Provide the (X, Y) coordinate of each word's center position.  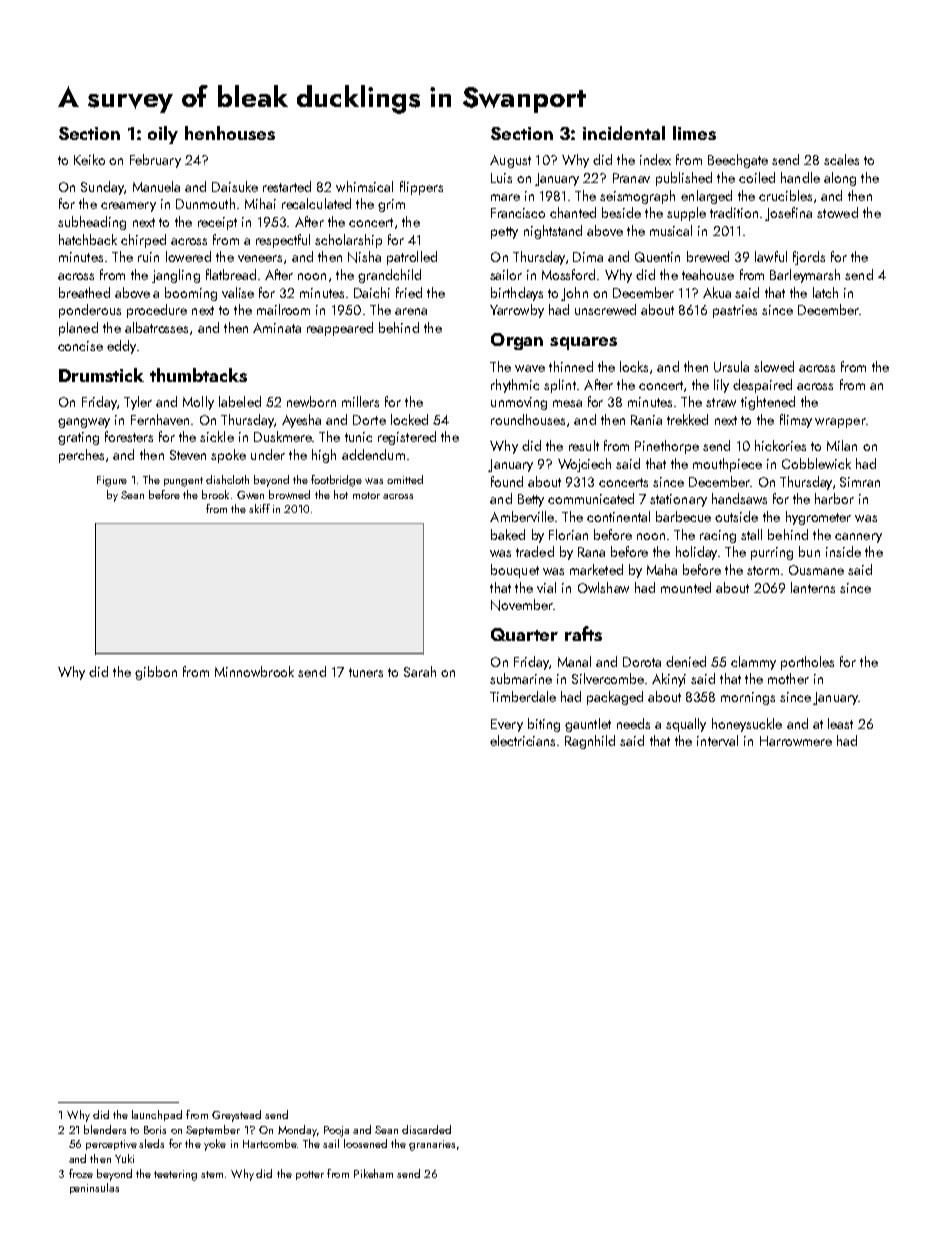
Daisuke (235, 186)
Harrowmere (796, 741)
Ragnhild (590, 742)
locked (409, 419)
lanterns (813, 587)
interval (717, 740)
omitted (405, 479)
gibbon (156, 673)
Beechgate (738, 161)
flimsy (796, 421)
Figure (112, 481)
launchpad (157, 1115)
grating (78, 438)
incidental (624, 133)
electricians (522, 740)
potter (310, 1175)
